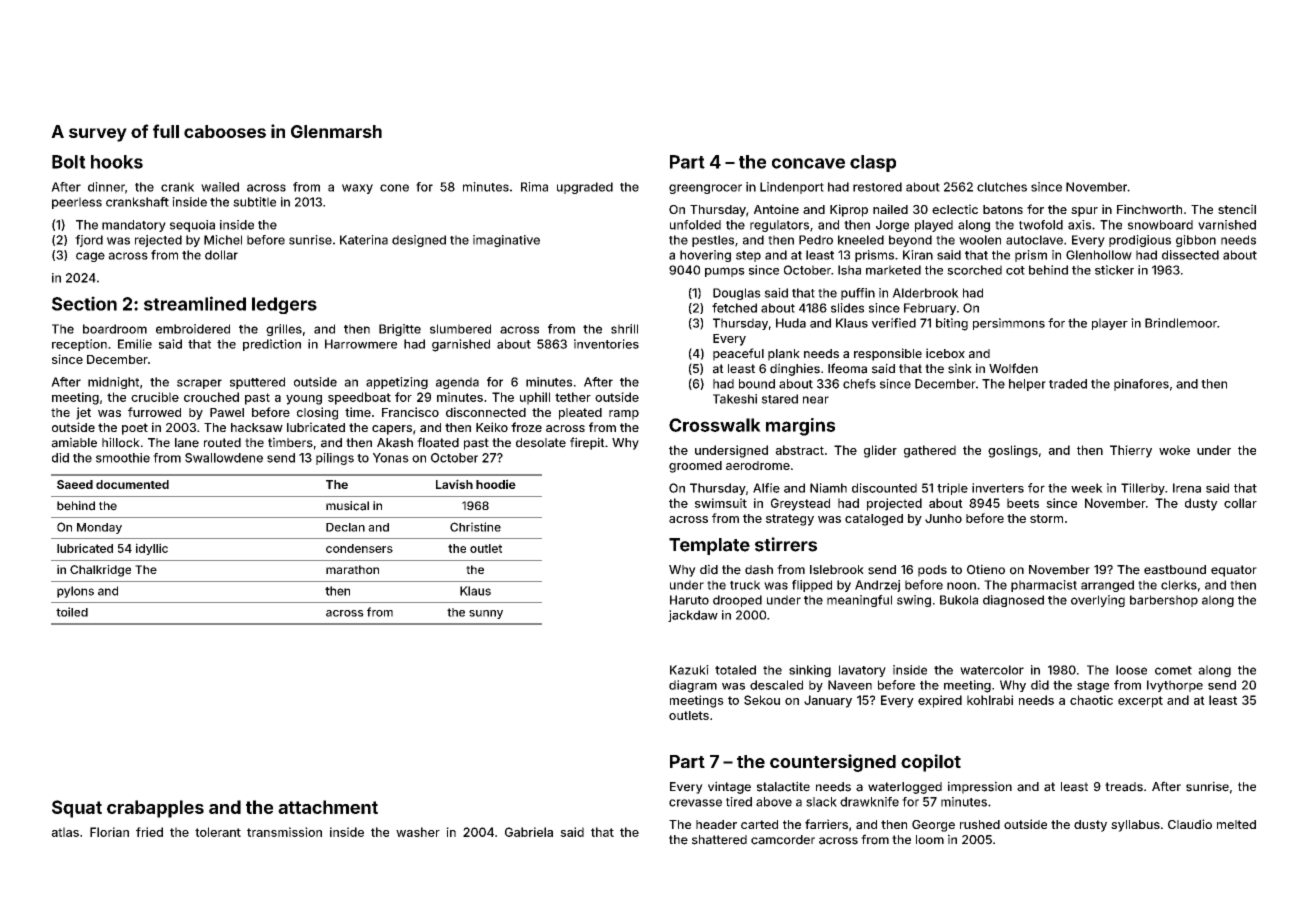  I want to click on hoodie, so click(496, 484).
